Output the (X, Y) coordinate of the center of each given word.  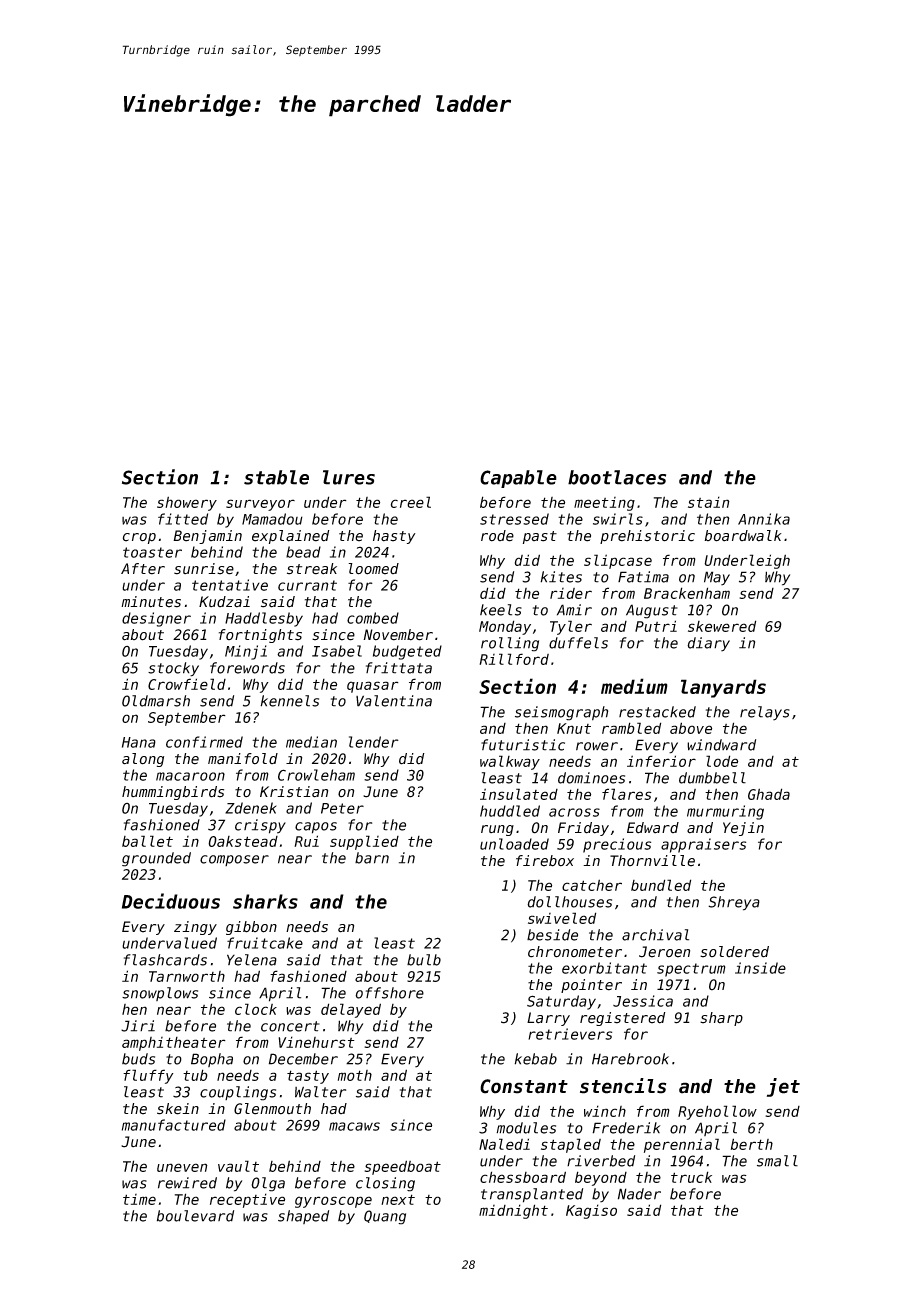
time (139, 1199)
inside (760, 968)
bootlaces (617, 477)
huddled (510, 811)
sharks (265, 901)
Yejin (743, 829)
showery (187, 503)
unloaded (514, 844)
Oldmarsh (156, 701)
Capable (518, 479)
